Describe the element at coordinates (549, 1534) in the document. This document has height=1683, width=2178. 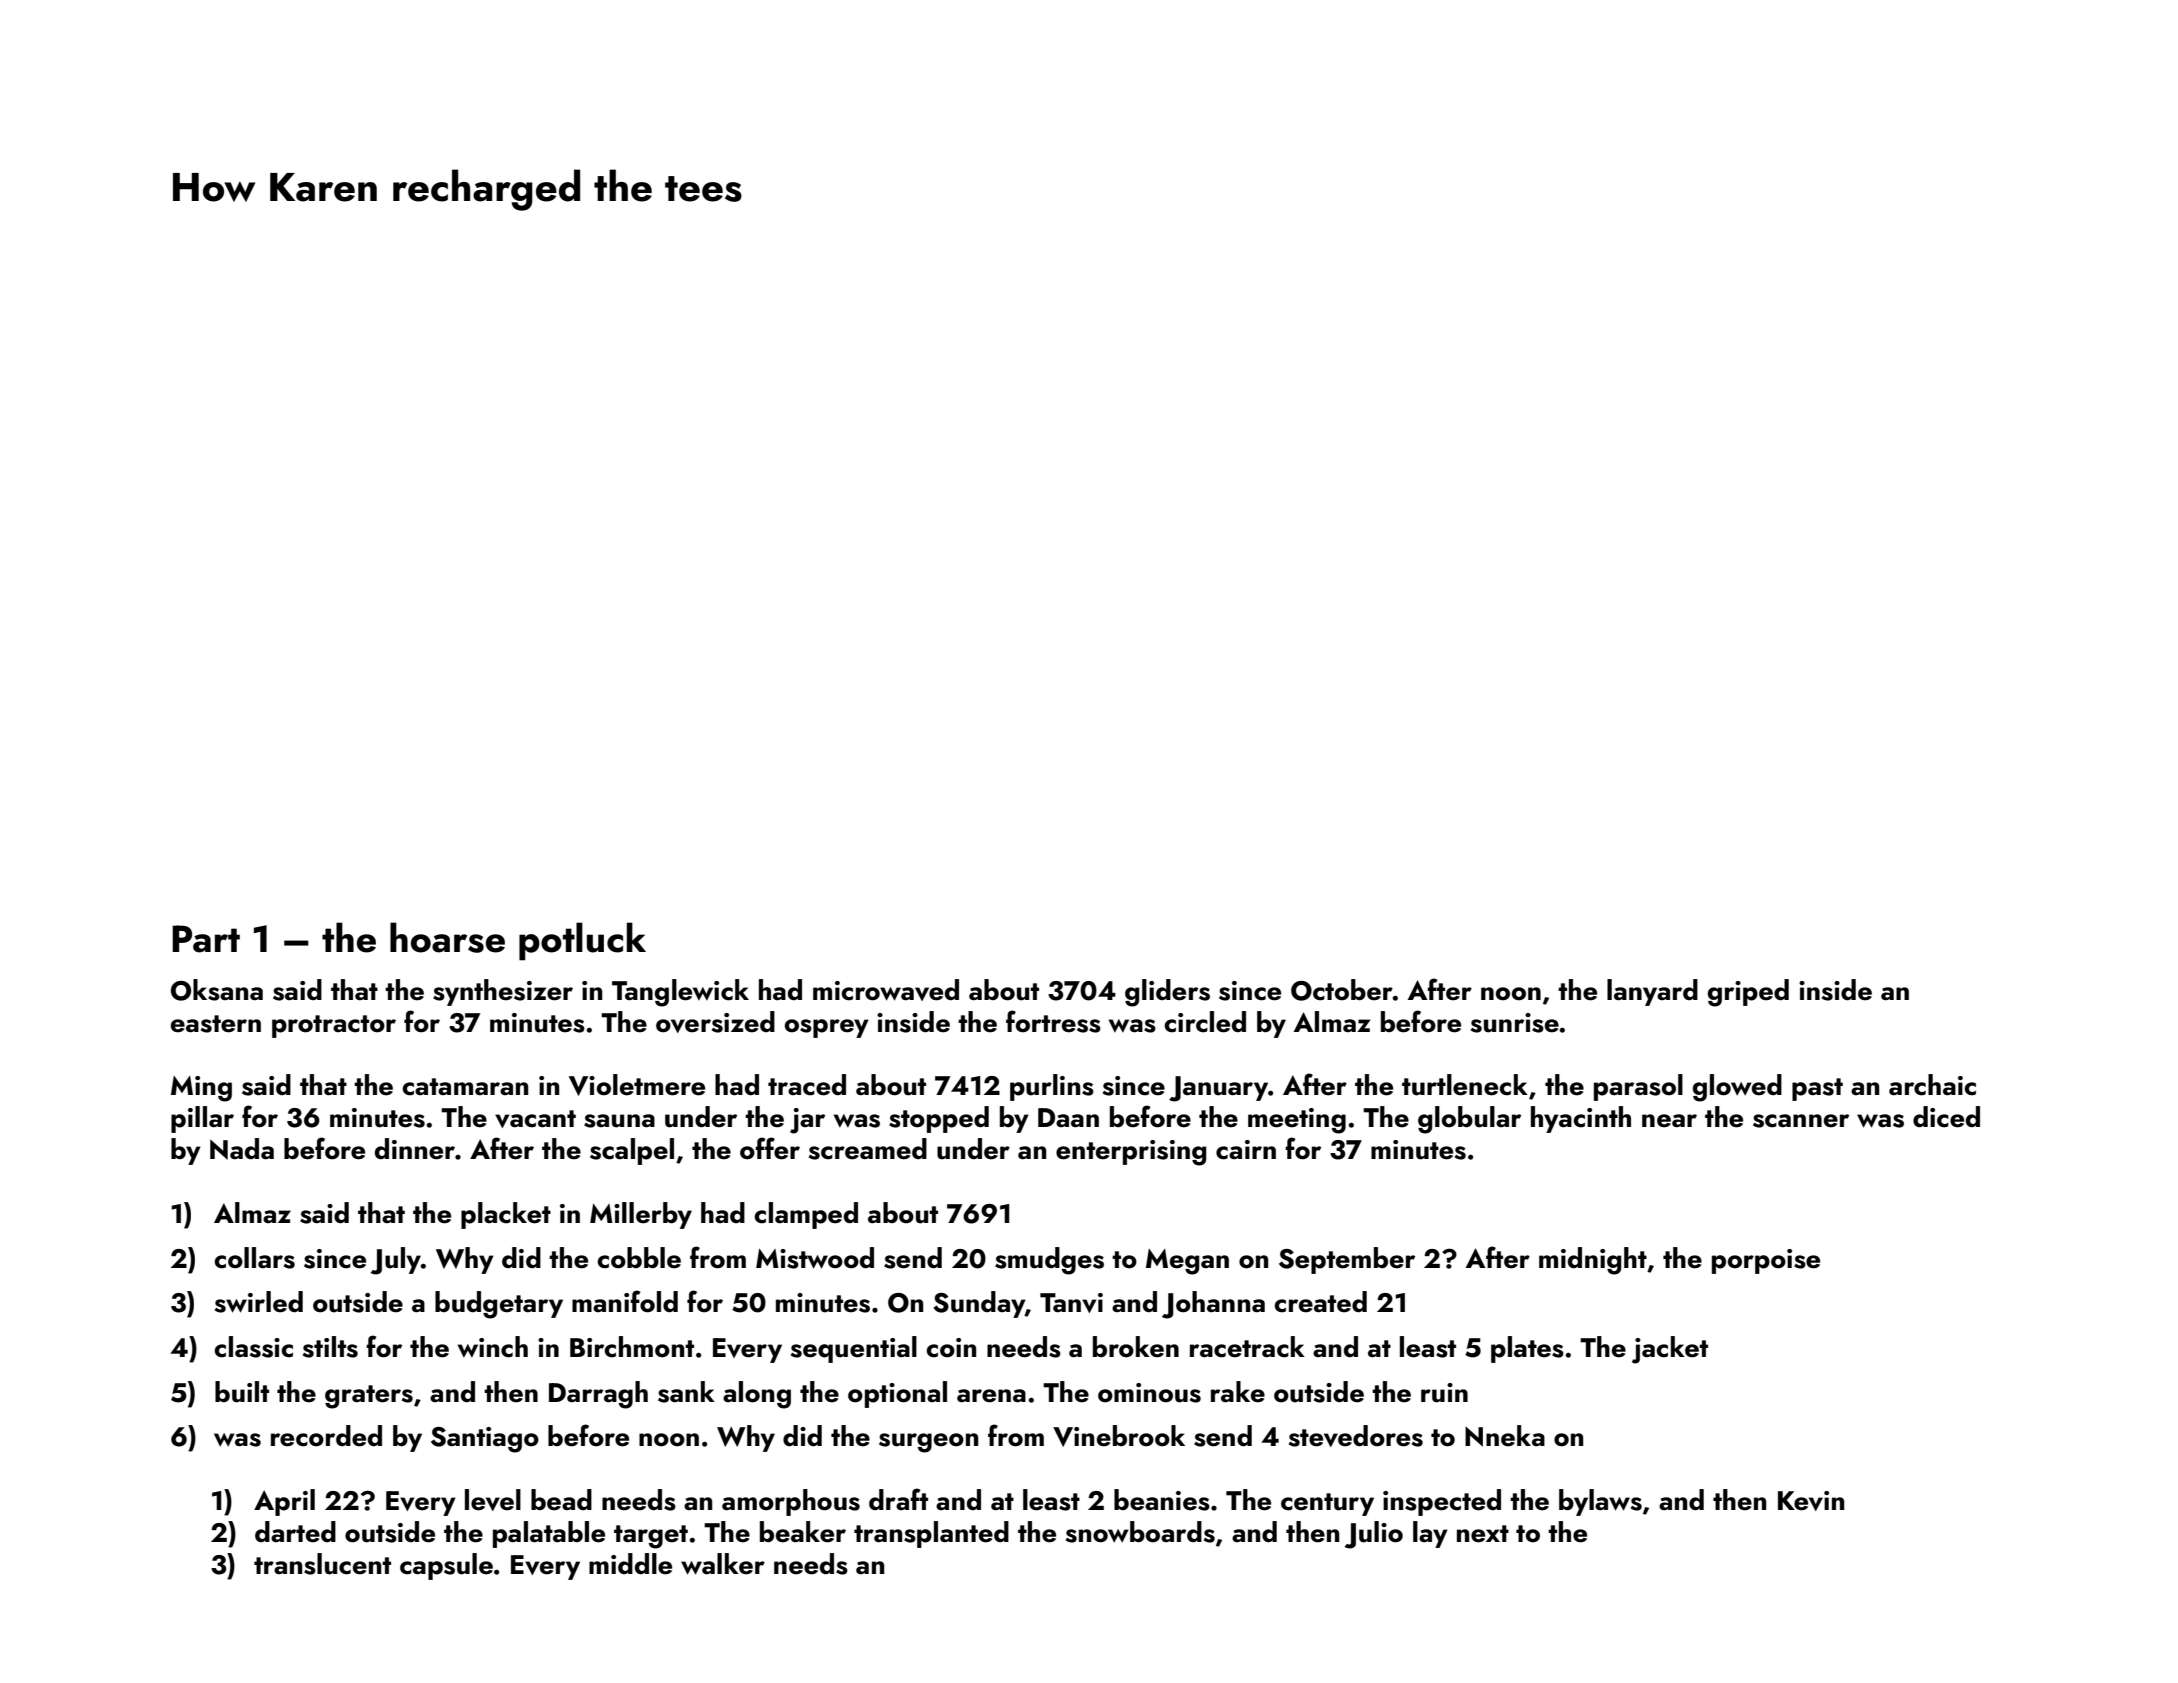
I see `palatable` at that location.
